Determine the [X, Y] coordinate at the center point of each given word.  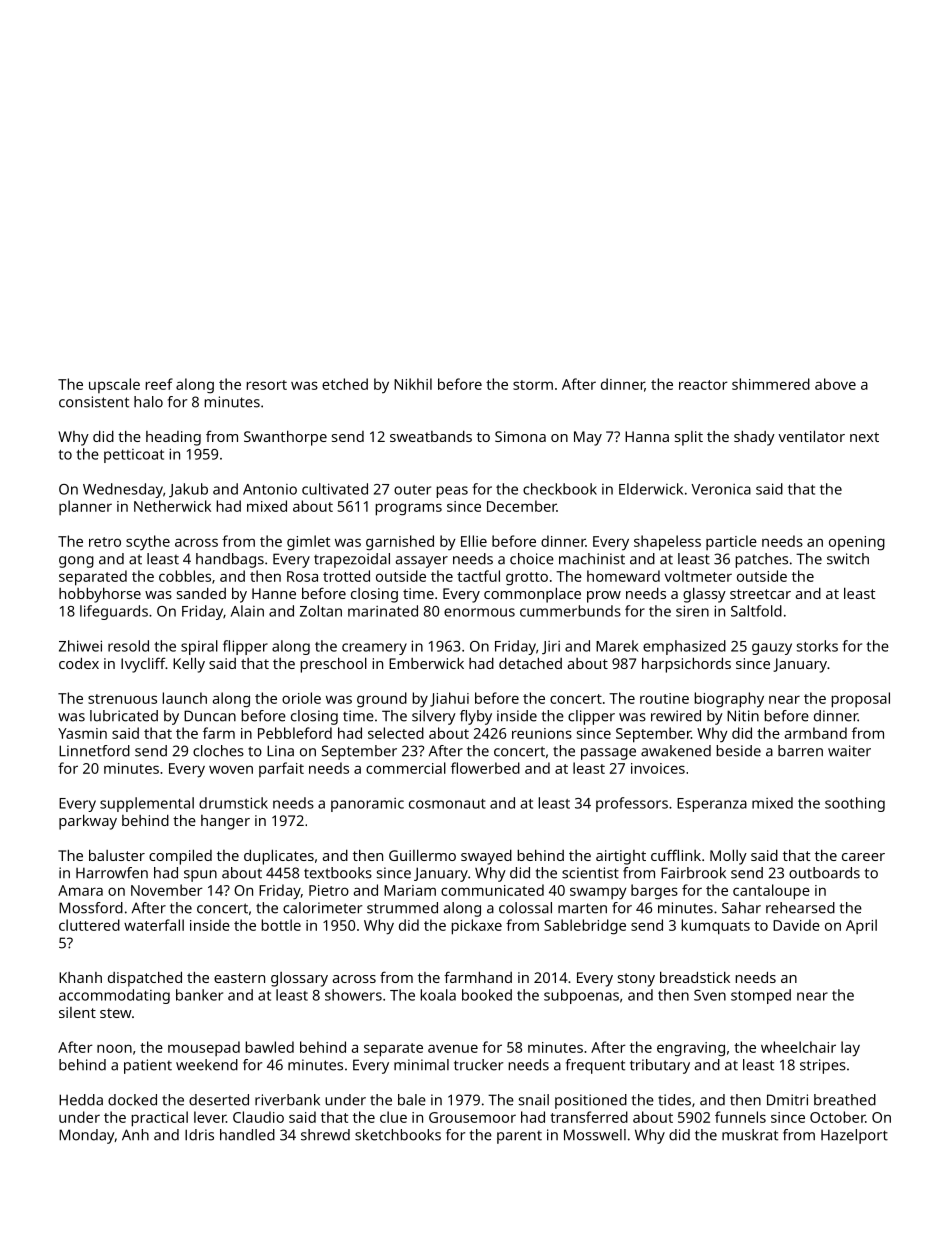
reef [159, 384]
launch [184, 698]
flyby [476, 717]
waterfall [154, 925]
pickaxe [476, 927]
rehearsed [800, 908]
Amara [80, 890]
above [835, 384]
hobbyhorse [100, 595]
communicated [492, 890]
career [863, 857]
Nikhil [413, 384]
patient [148, 1066]
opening [857, 543]
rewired [676, 716]
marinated [383, 611]
